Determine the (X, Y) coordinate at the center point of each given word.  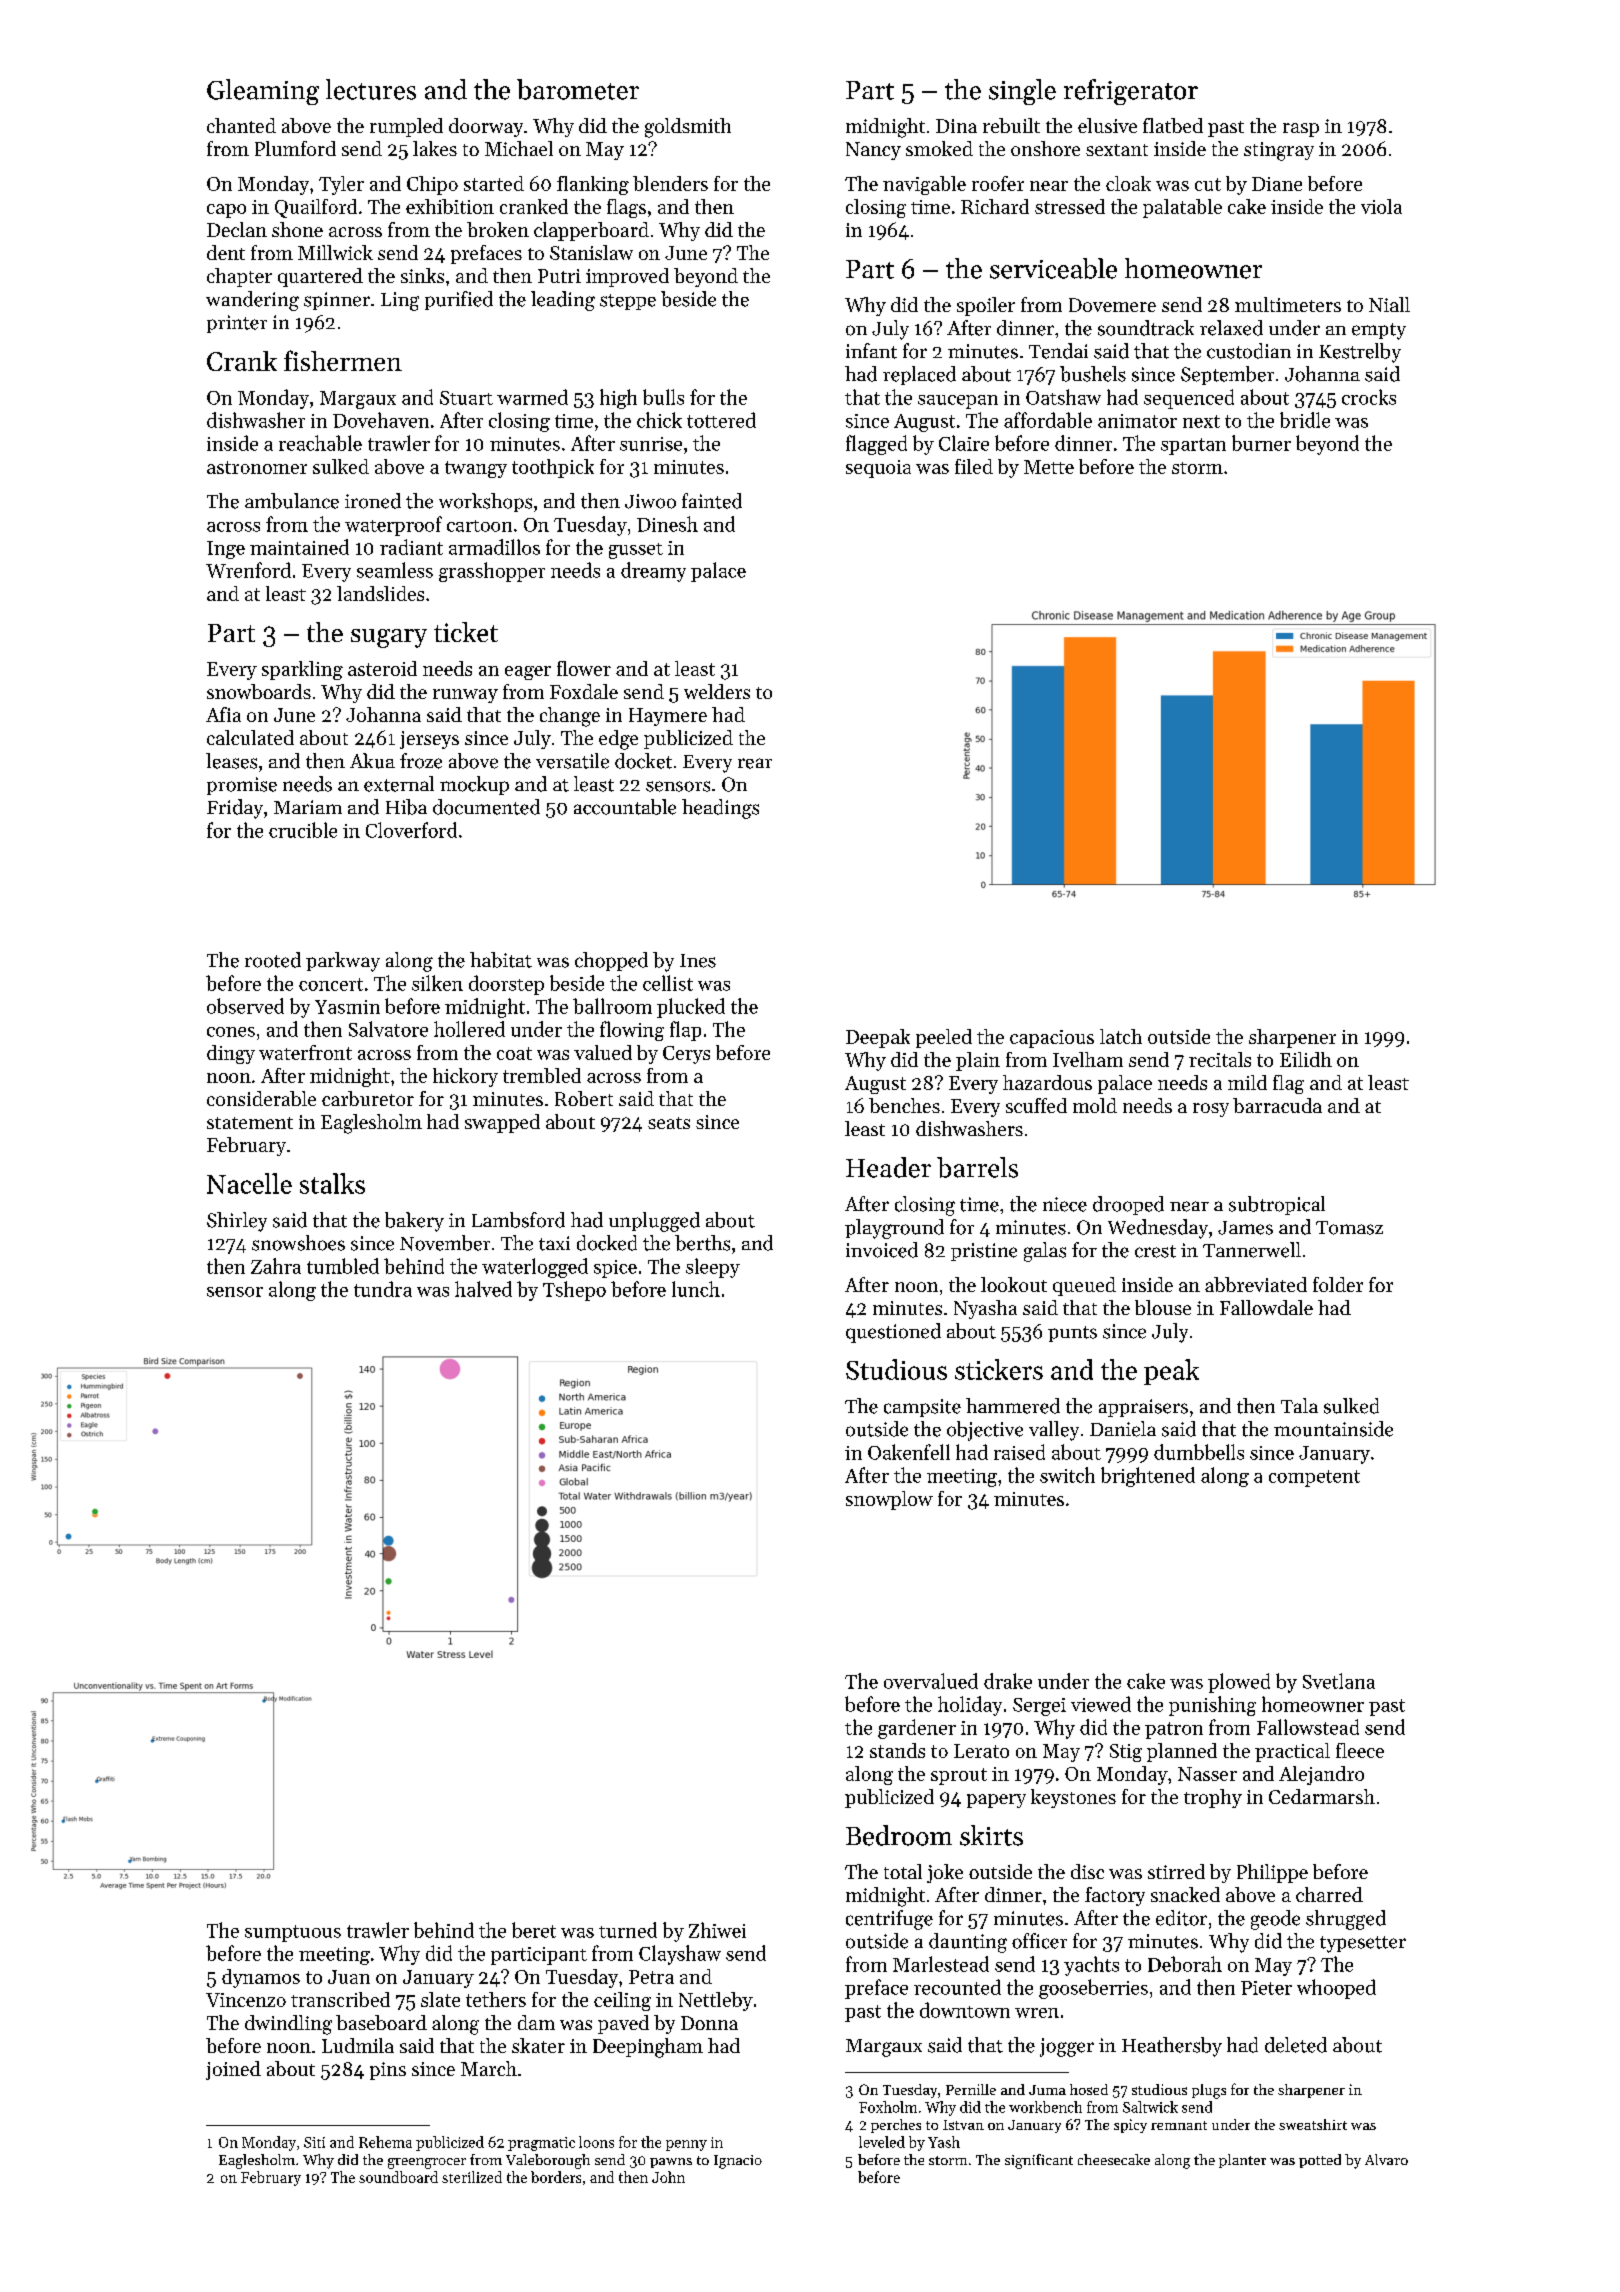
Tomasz (1349, 1228)
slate (440, 1999)
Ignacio (738, 2162)
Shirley (237, 1222)
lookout (1014, 1284)
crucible (303, 830)
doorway (486, 127)
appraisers (1143, 1408)
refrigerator (1131, 92)
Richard (995, 206)
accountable (625, 807)
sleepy (713, 1268)
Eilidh (1306, 1059)
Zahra (276, 1266)
